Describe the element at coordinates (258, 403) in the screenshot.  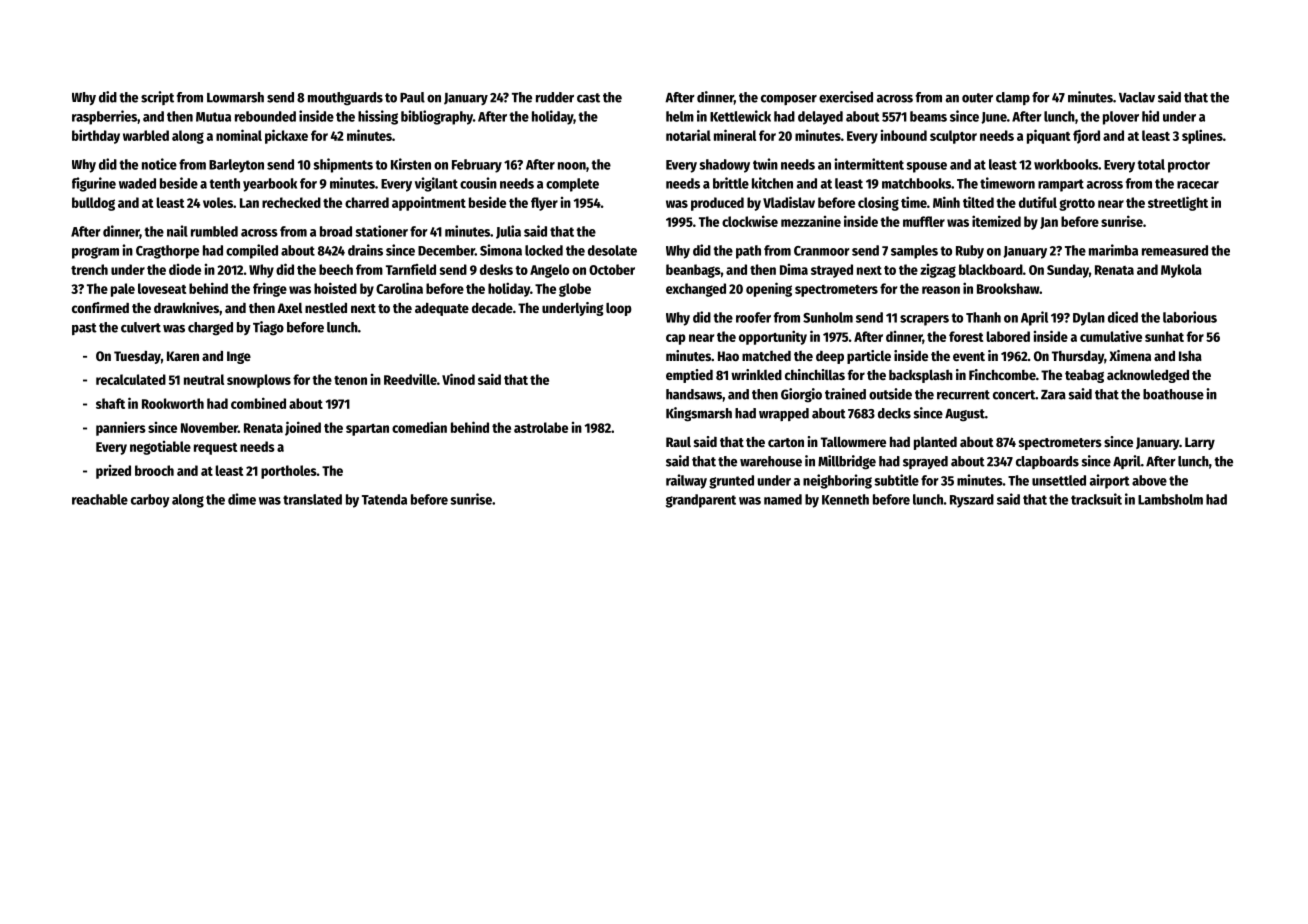
I see `combined` at that location.
